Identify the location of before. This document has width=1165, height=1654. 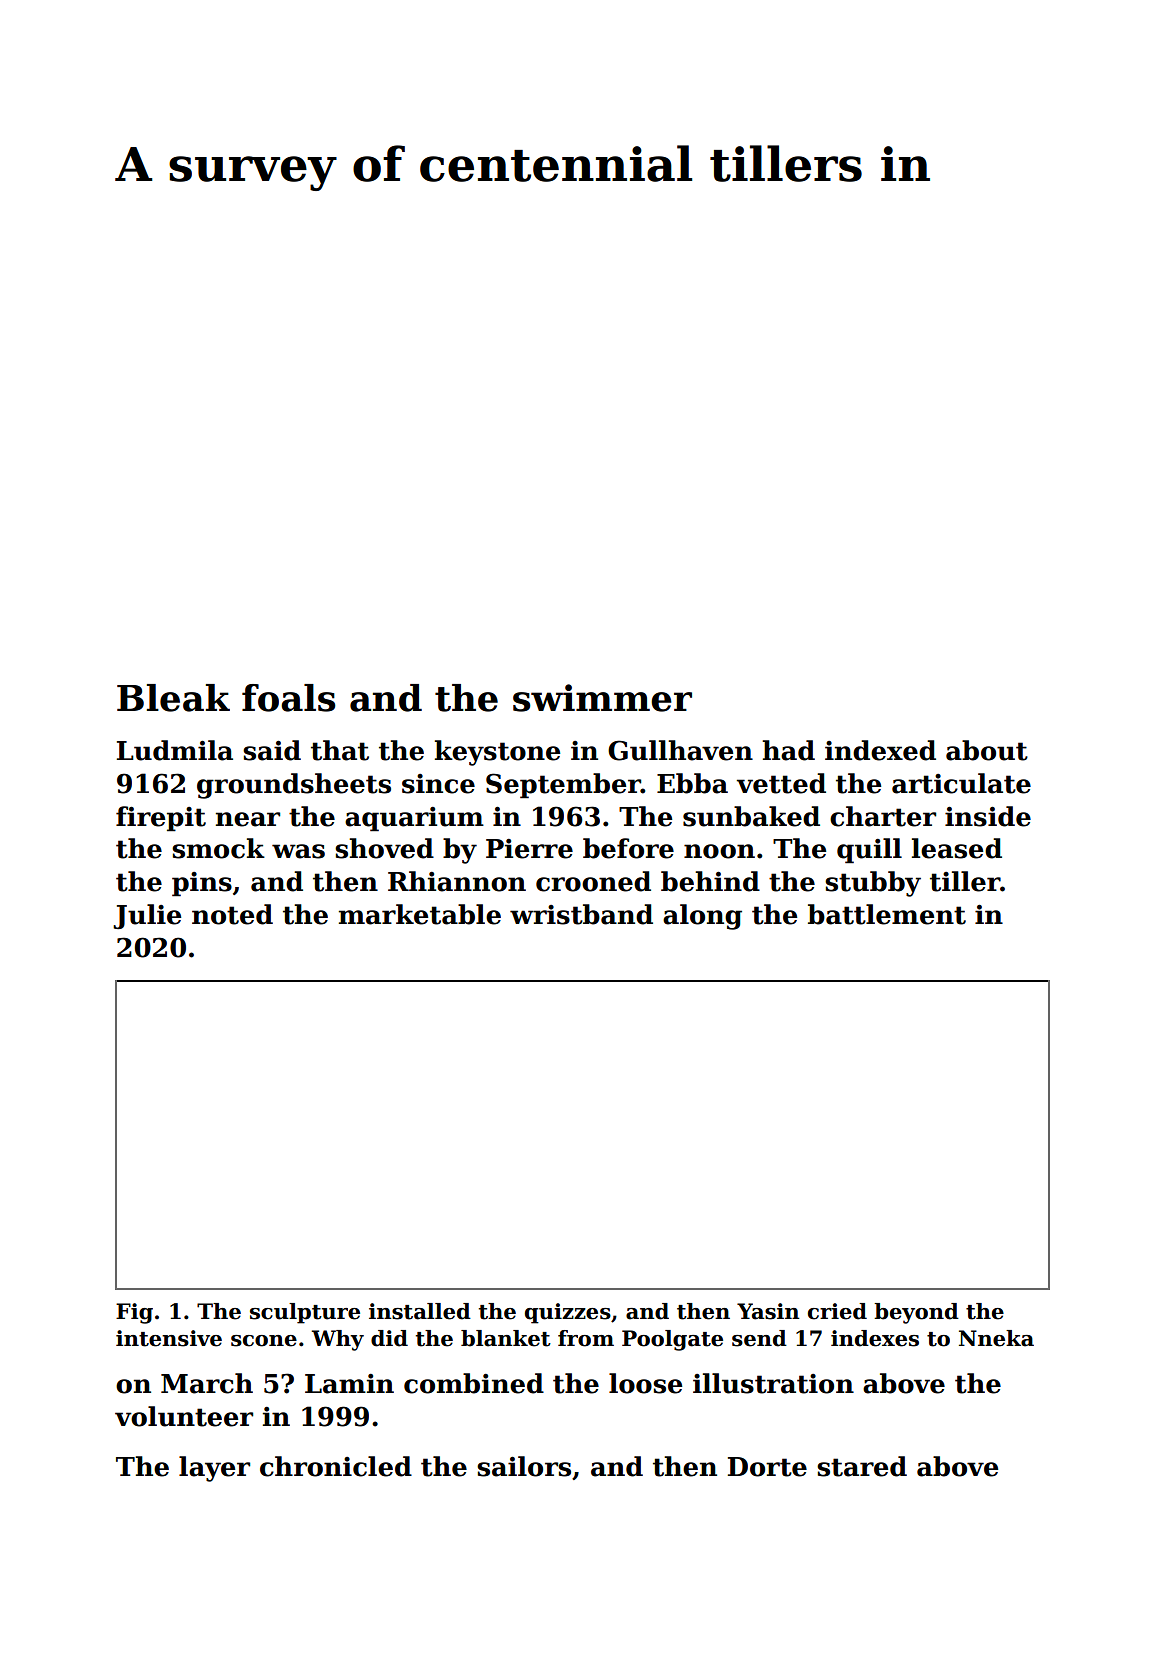
(628, 848).
